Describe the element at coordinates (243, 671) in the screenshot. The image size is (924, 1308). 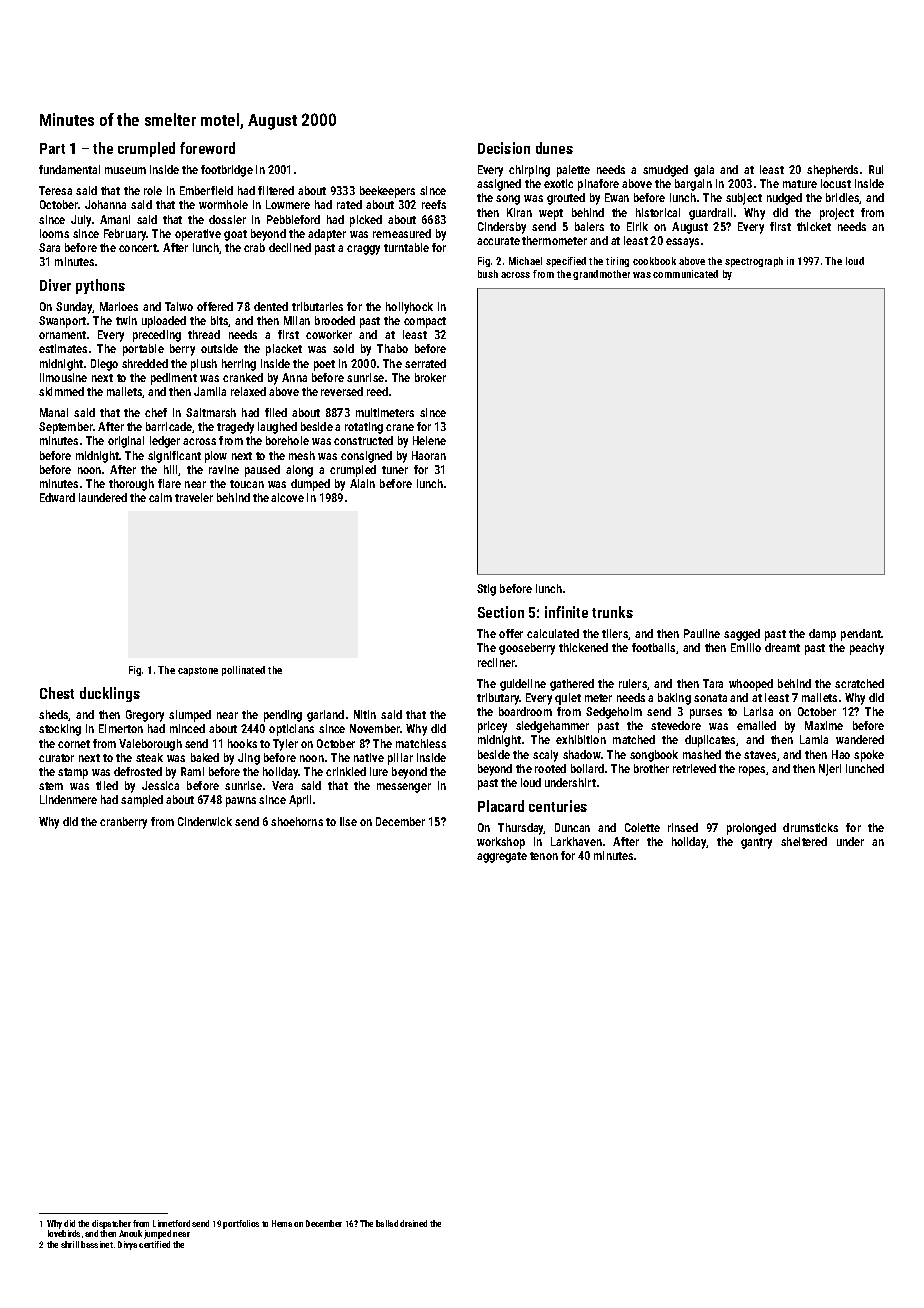
I see `pollinated` at that location.
